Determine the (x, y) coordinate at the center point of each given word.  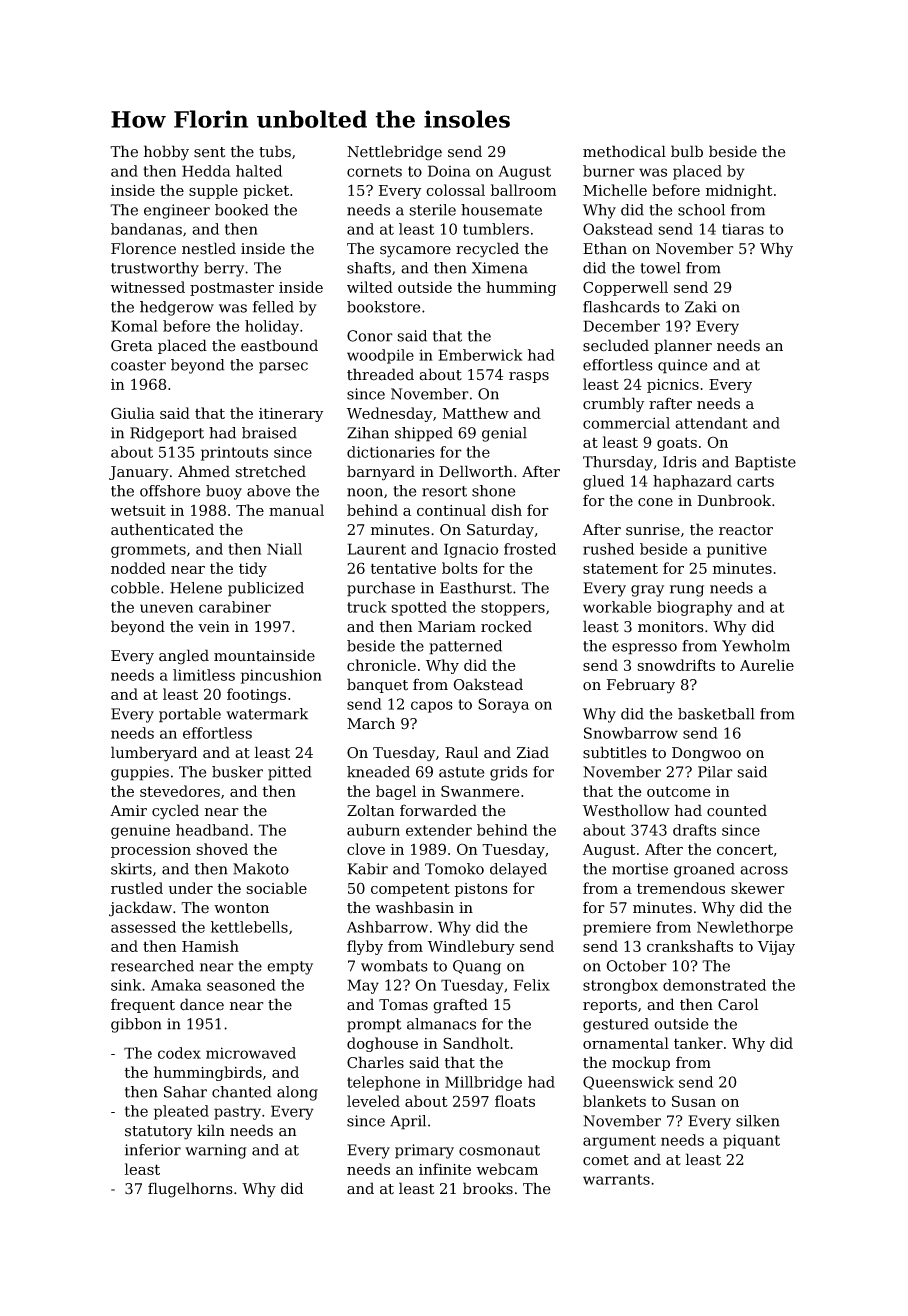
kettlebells (249, 927)
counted (737, 810)
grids (509, 773)
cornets (374, 171)
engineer (177, 211)
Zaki (701, 307)
